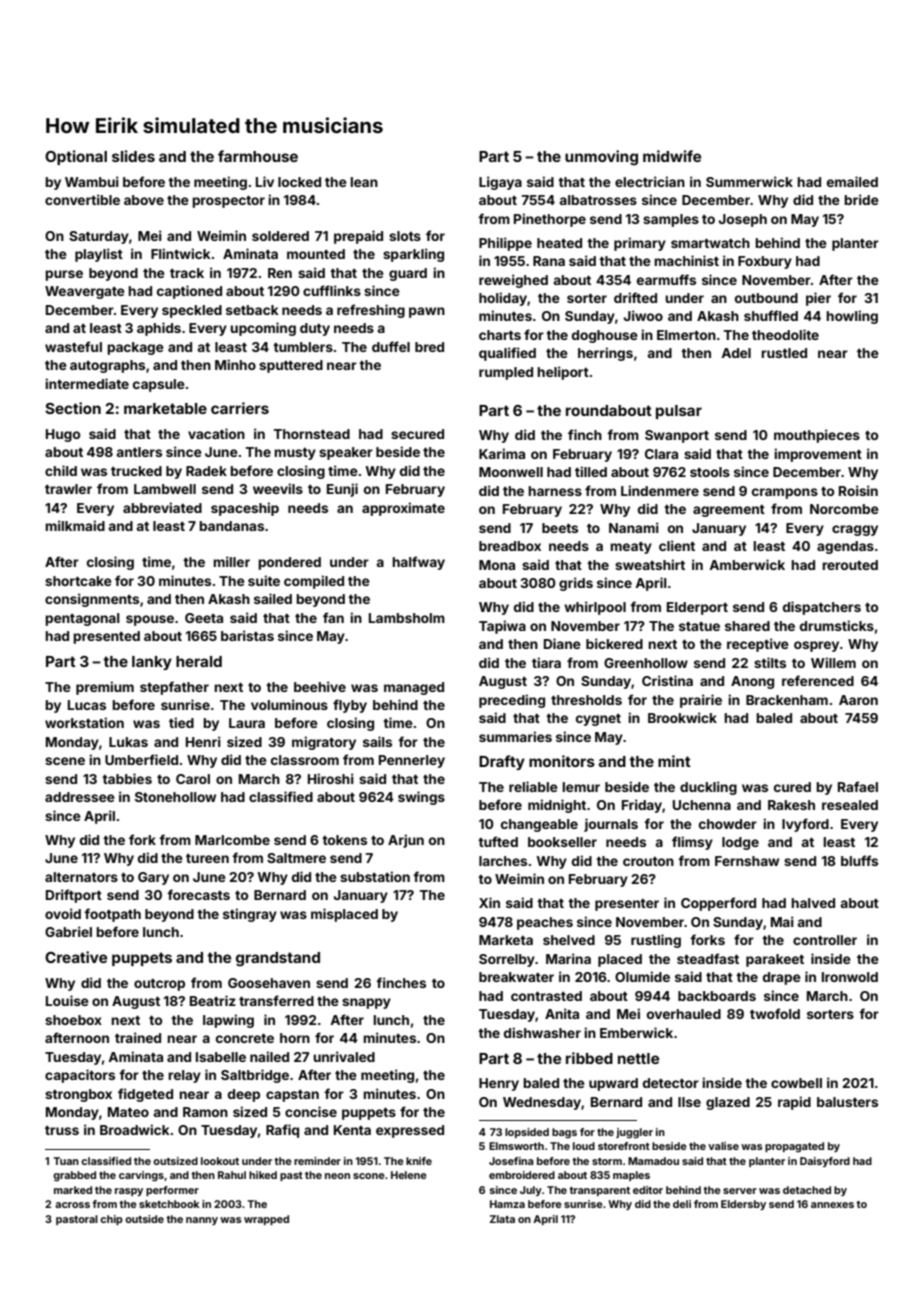 The height and width of the image is (1308, 924). What do you see at coordinates (502, 453) in the image?
I see `Karima` at bounding box center [502, 453].
